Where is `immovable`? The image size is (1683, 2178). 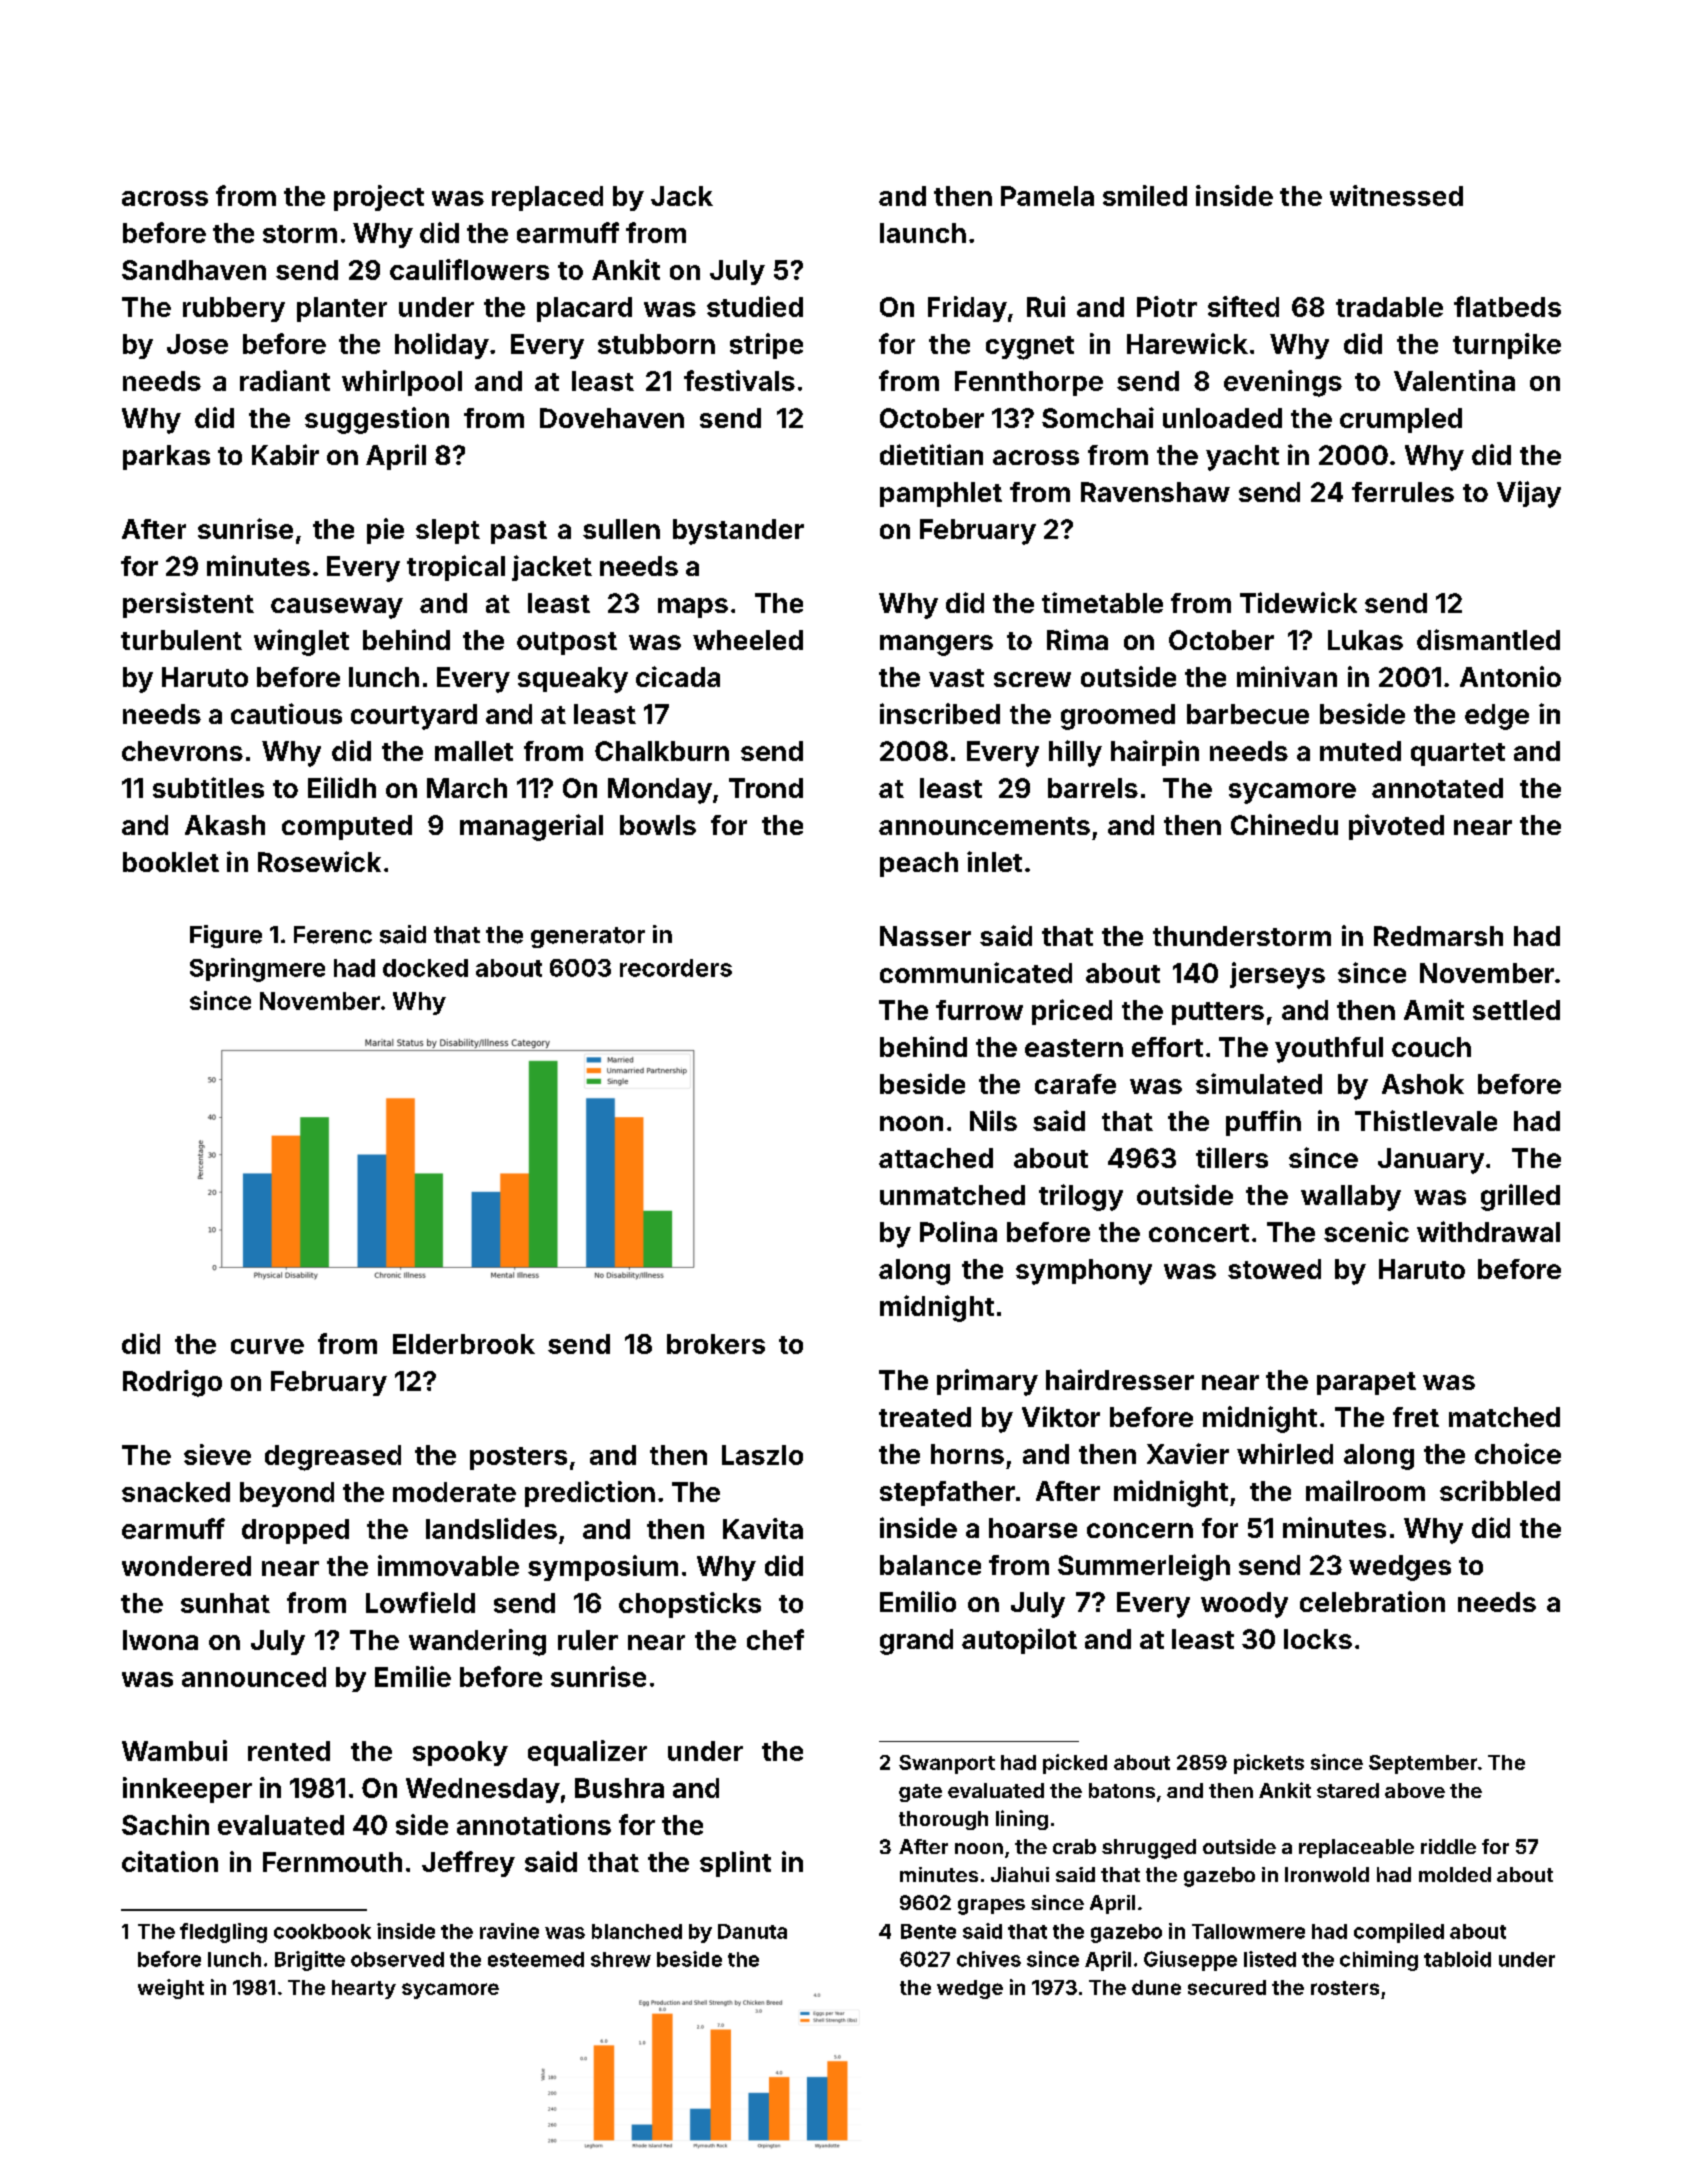
immovable is located at coordinates (448, 1565).
